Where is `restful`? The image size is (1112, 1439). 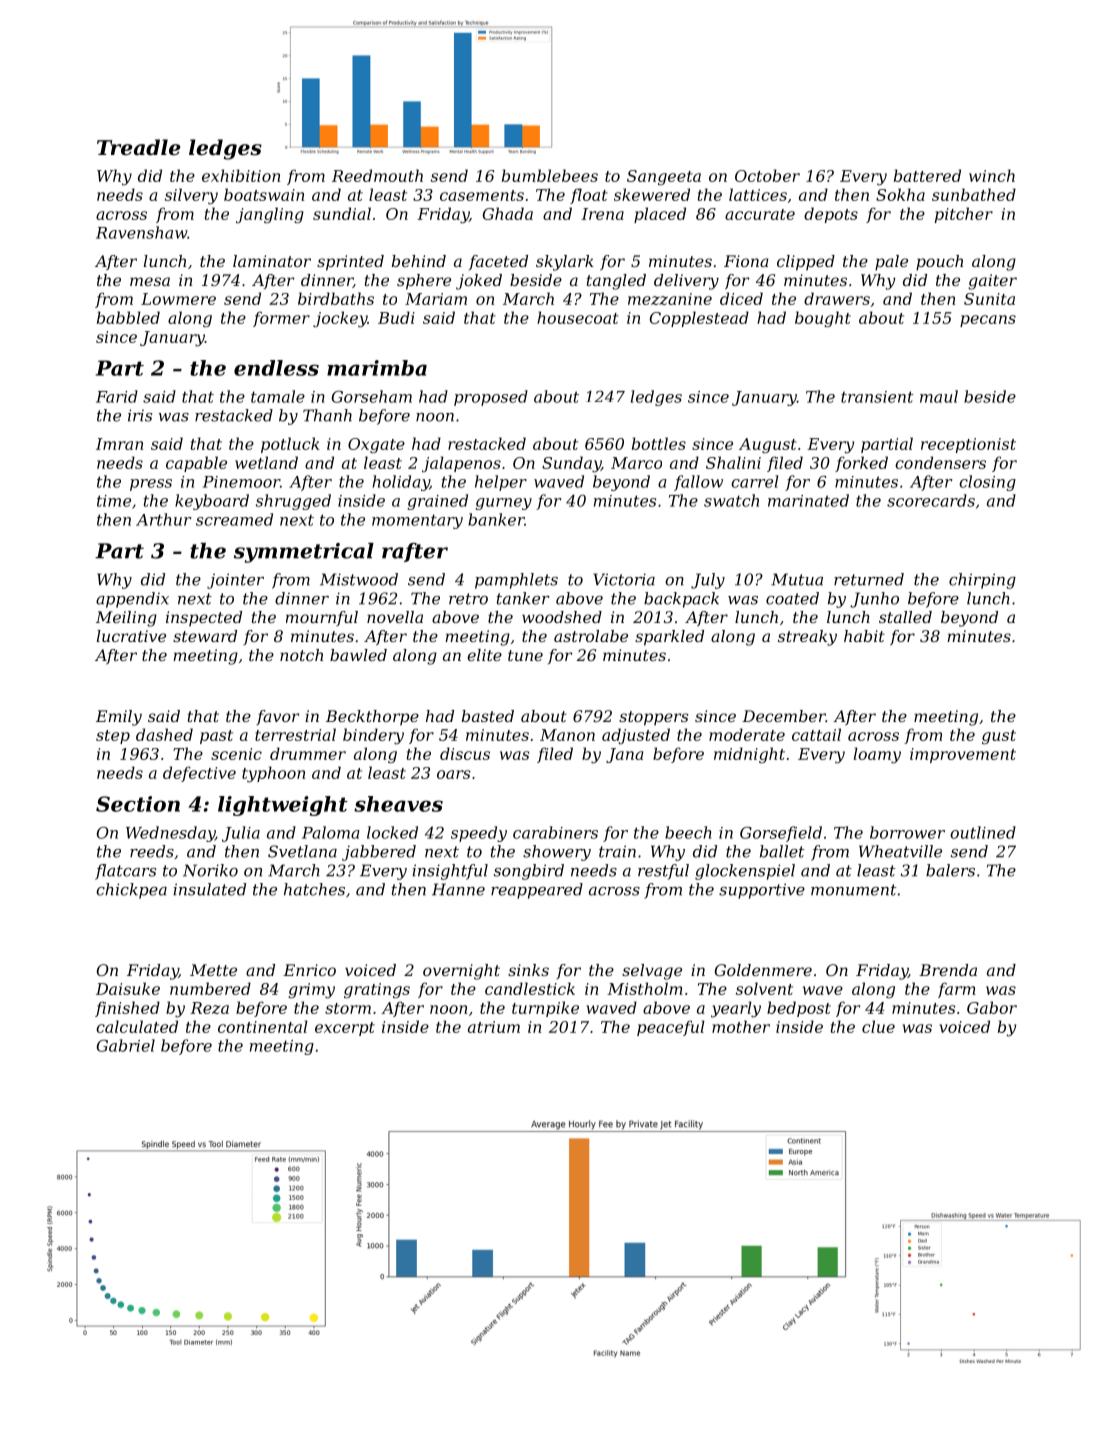
restful is located at coordinates (663, 872).
